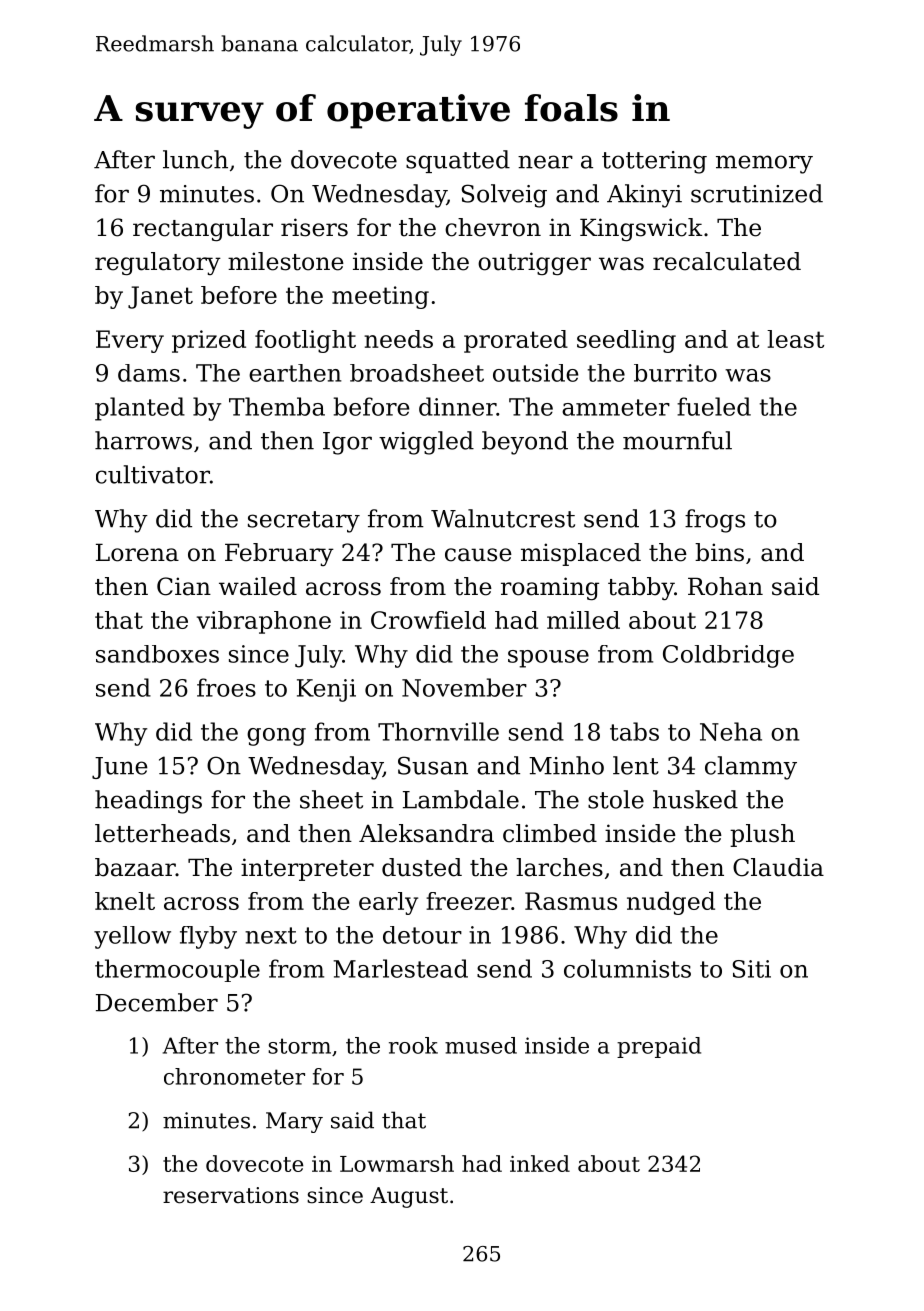 The height and width of the screenshot is (1311, 924). I want to click on vibraphone, so click(264, 622).
